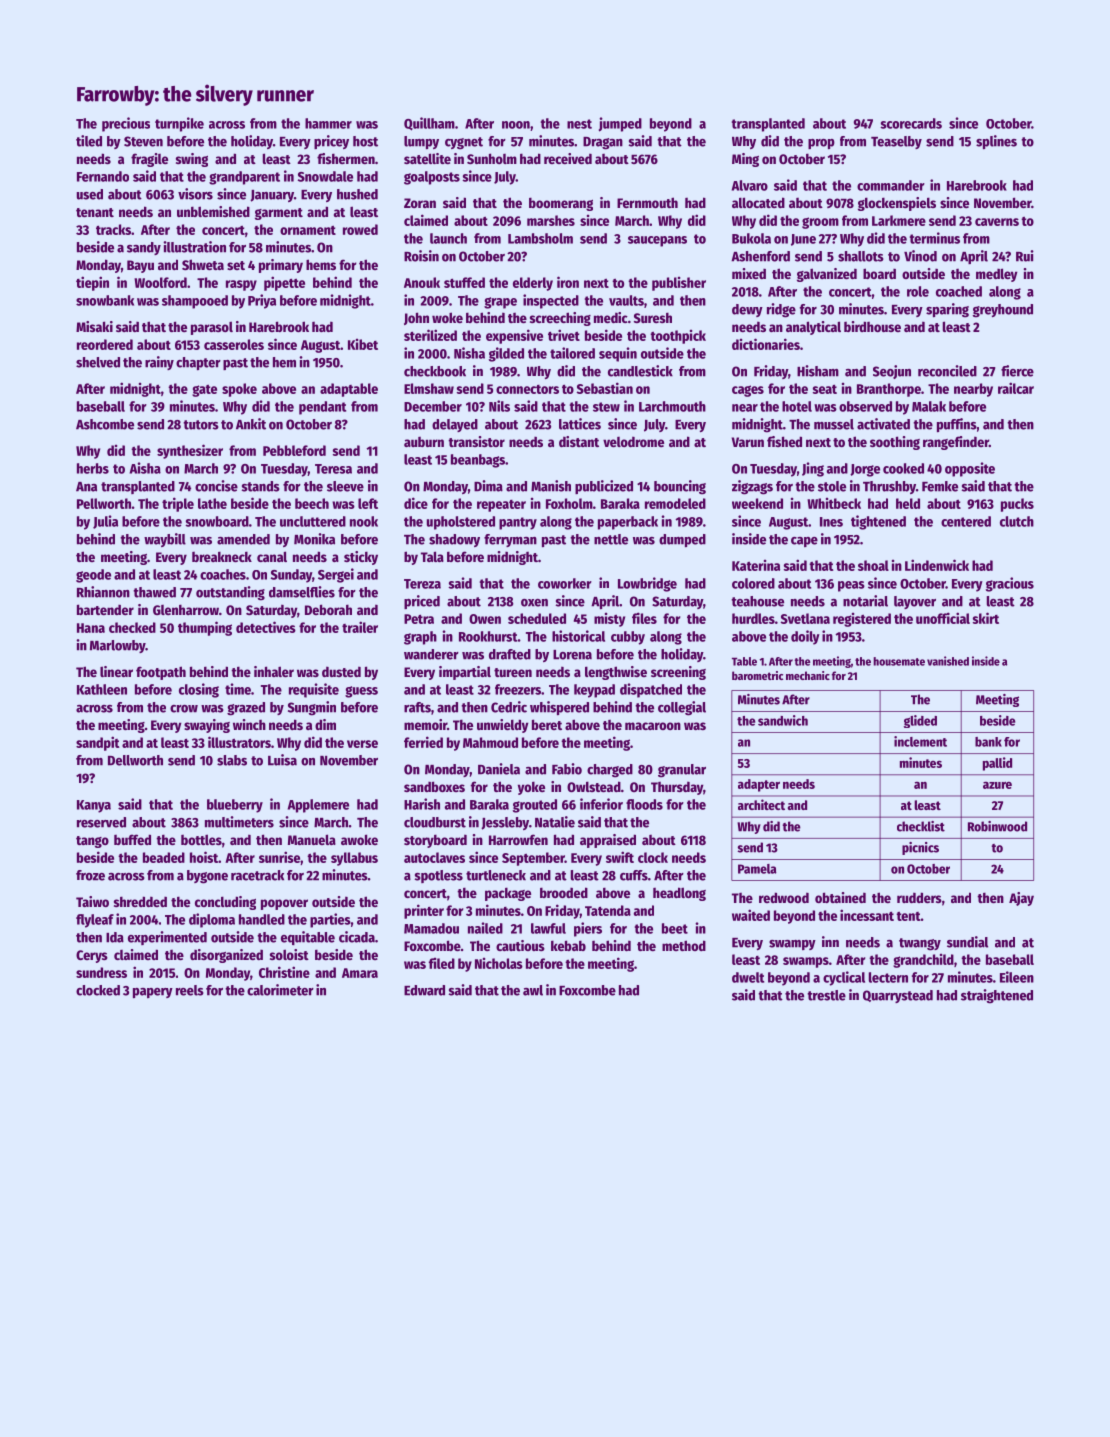 This image has height=1437, width=1110. What do you see at coordinates (956, 425) in the image?
I see `puffins` at bounding box center [956, 425].
